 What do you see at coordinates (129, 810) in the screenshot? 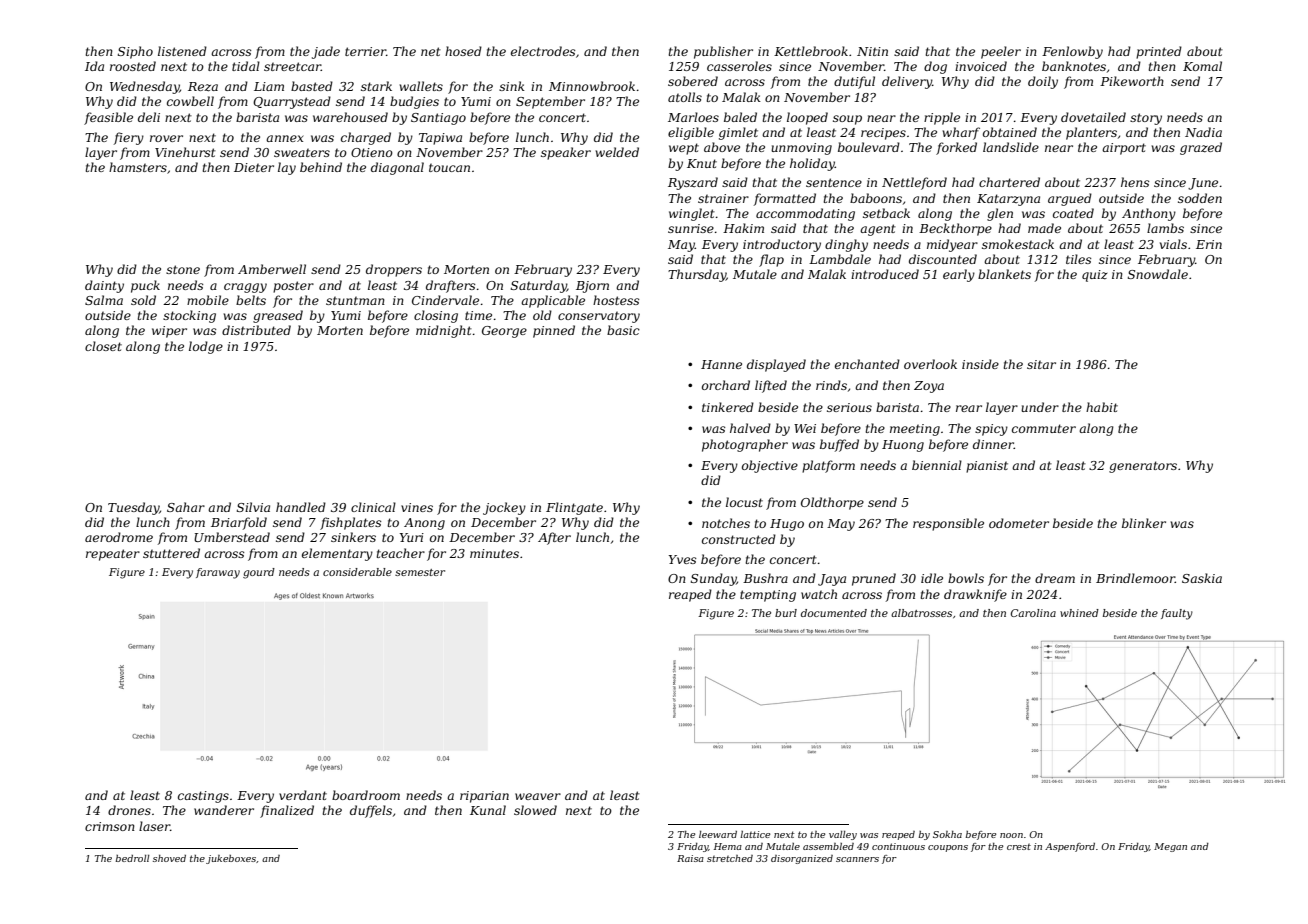
I see `drones` at bounding box center [129, 810].
